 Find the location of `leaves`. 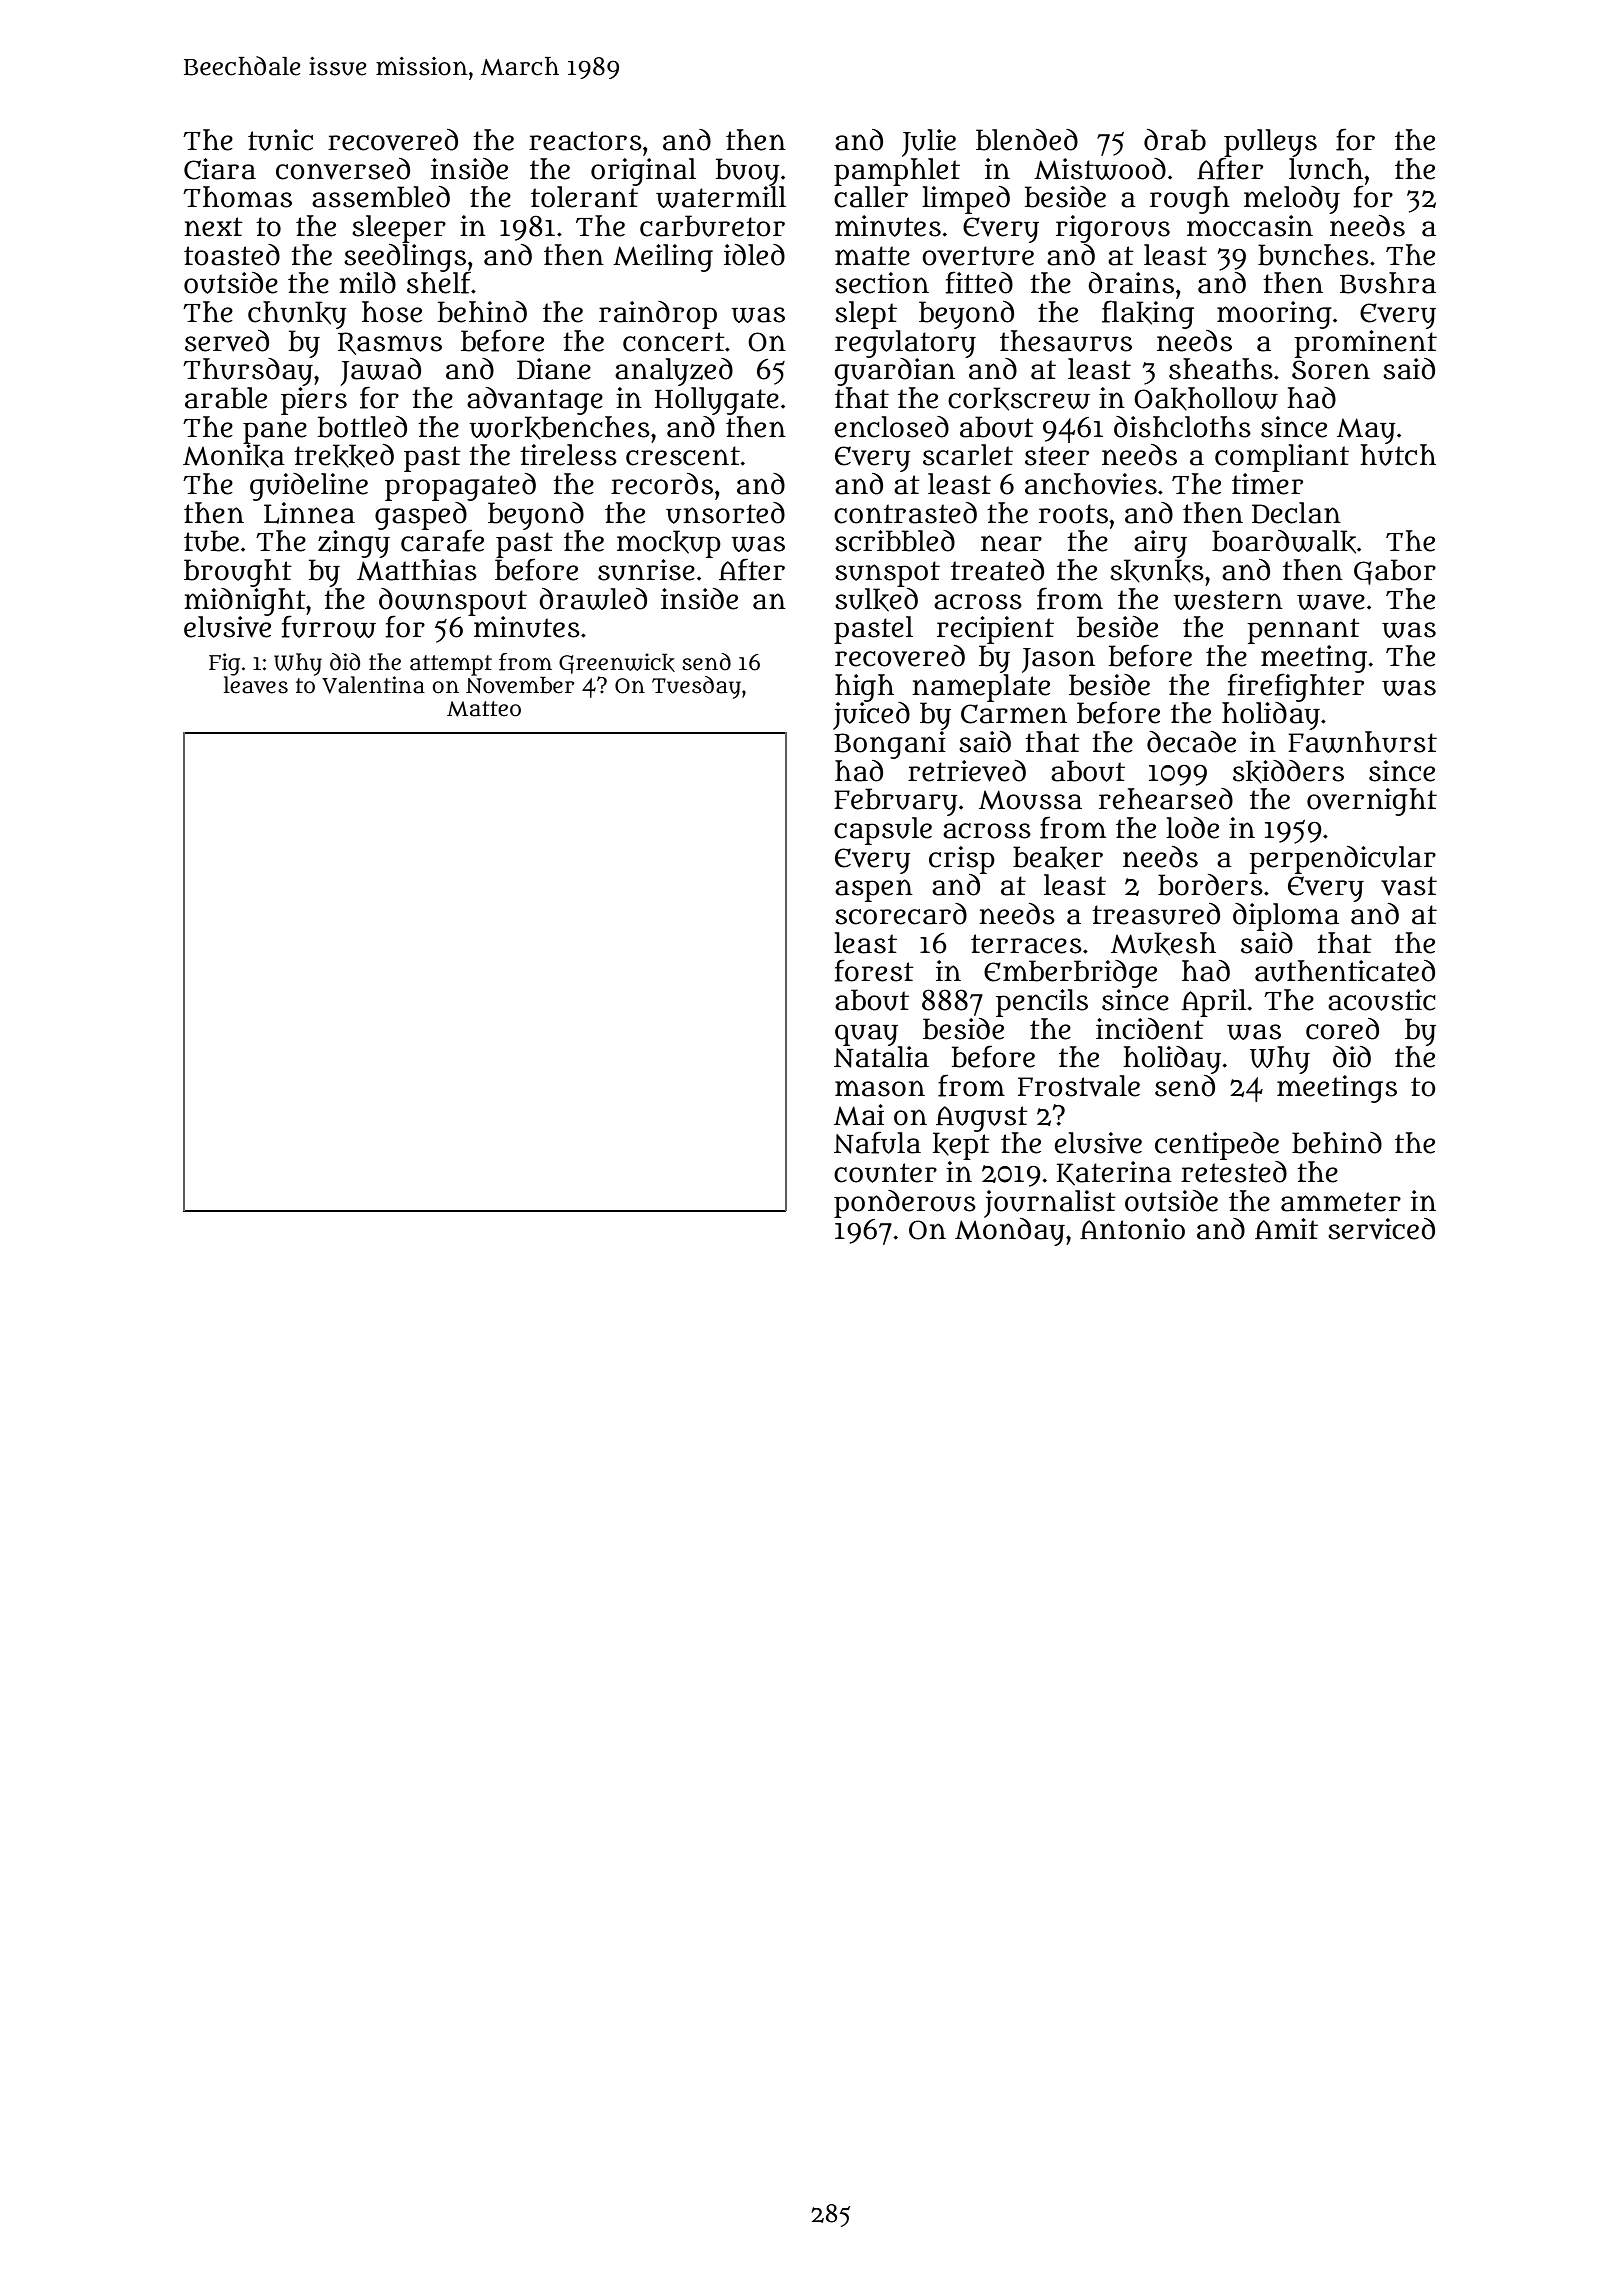

leaves is located at coordinates (256, 685).
